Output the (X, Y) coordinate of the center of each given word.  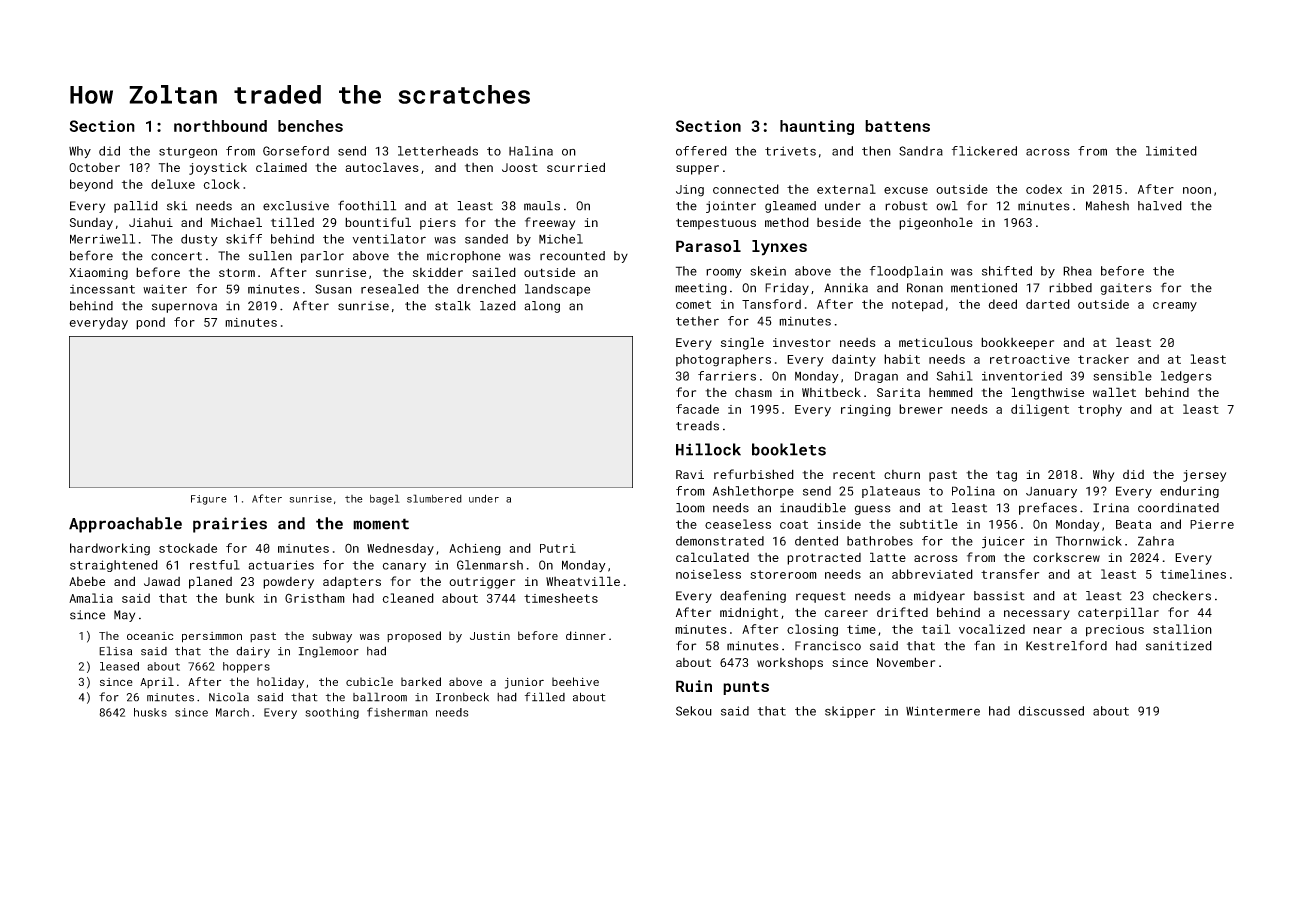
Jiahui (151, 222)
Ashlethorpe (753, 492)
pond (150, 323)
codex (1044, 189)
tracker (1103, 359)
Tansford (771, 304)
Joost (520, 167)
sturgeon (188, 152)
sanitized (1179, 646)
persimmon (212, 637)
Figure (209, 500)
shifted (1007, 271)
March (232, 712)
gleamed (790, 207)
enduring (1189, 492)
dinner (586, 635)
